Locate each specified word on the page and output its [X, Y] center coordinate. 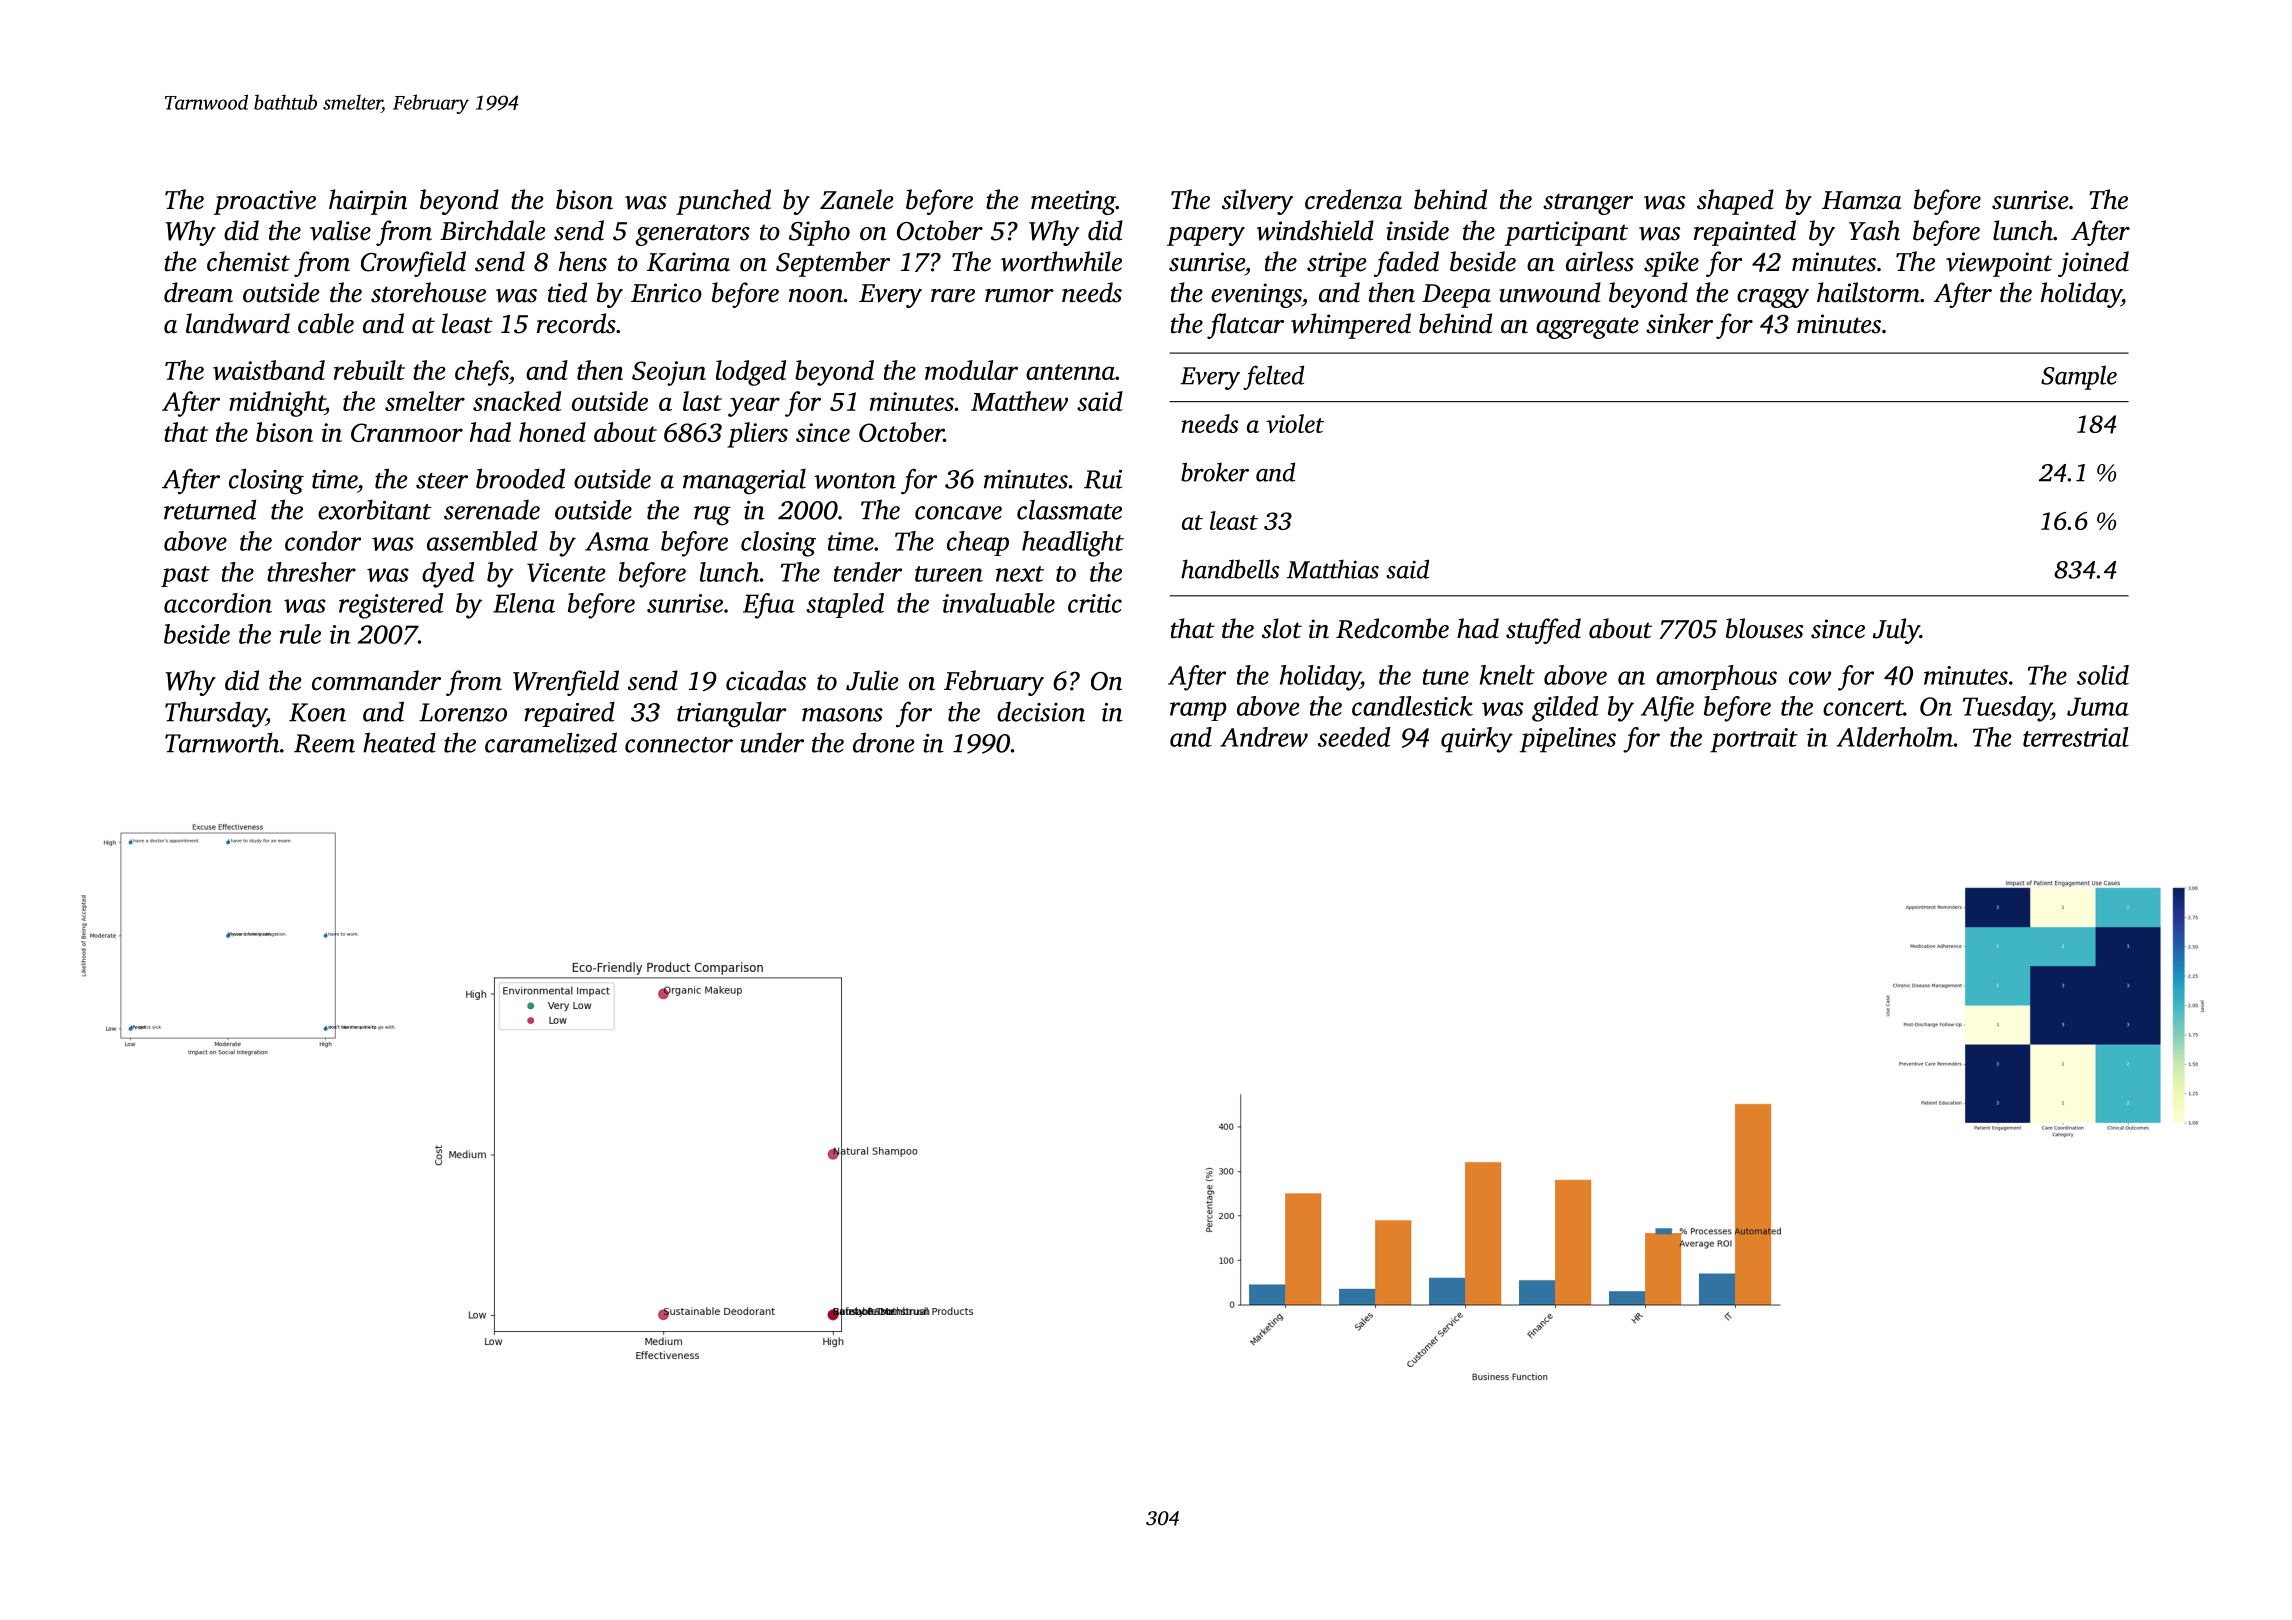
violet [1295, 423]
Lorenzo [463, 712]
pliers [757, 435]
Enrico [666, 293]
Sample [2079, 377]
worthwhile [1061, 261]
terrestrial [2076, 737]
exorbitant [375, 509]
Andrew [1264, 737]
